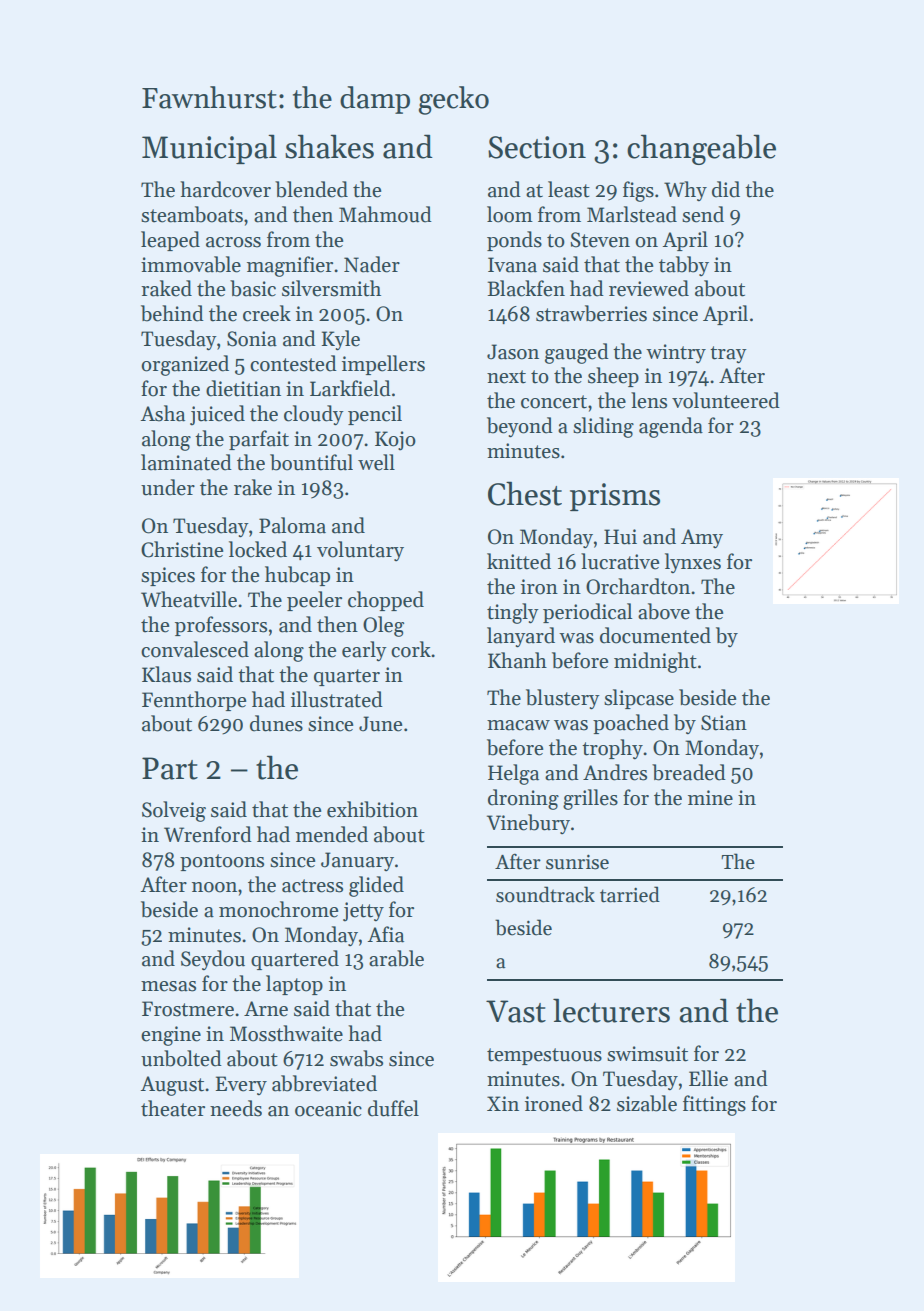  I want to click on unbolted, so click(181, 1058).
